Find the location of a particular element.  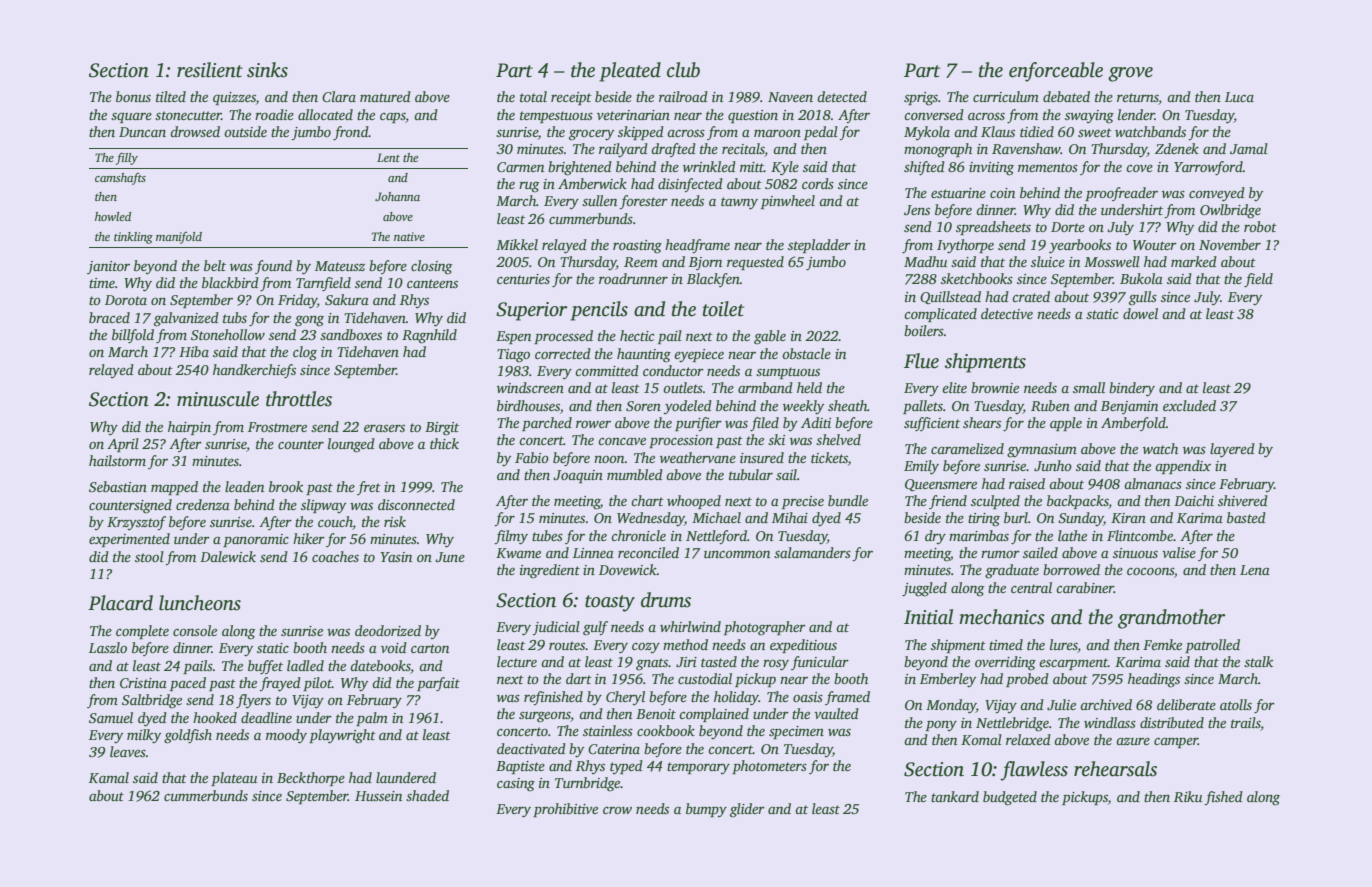

Cristina is located at coordinates (143, 683).
